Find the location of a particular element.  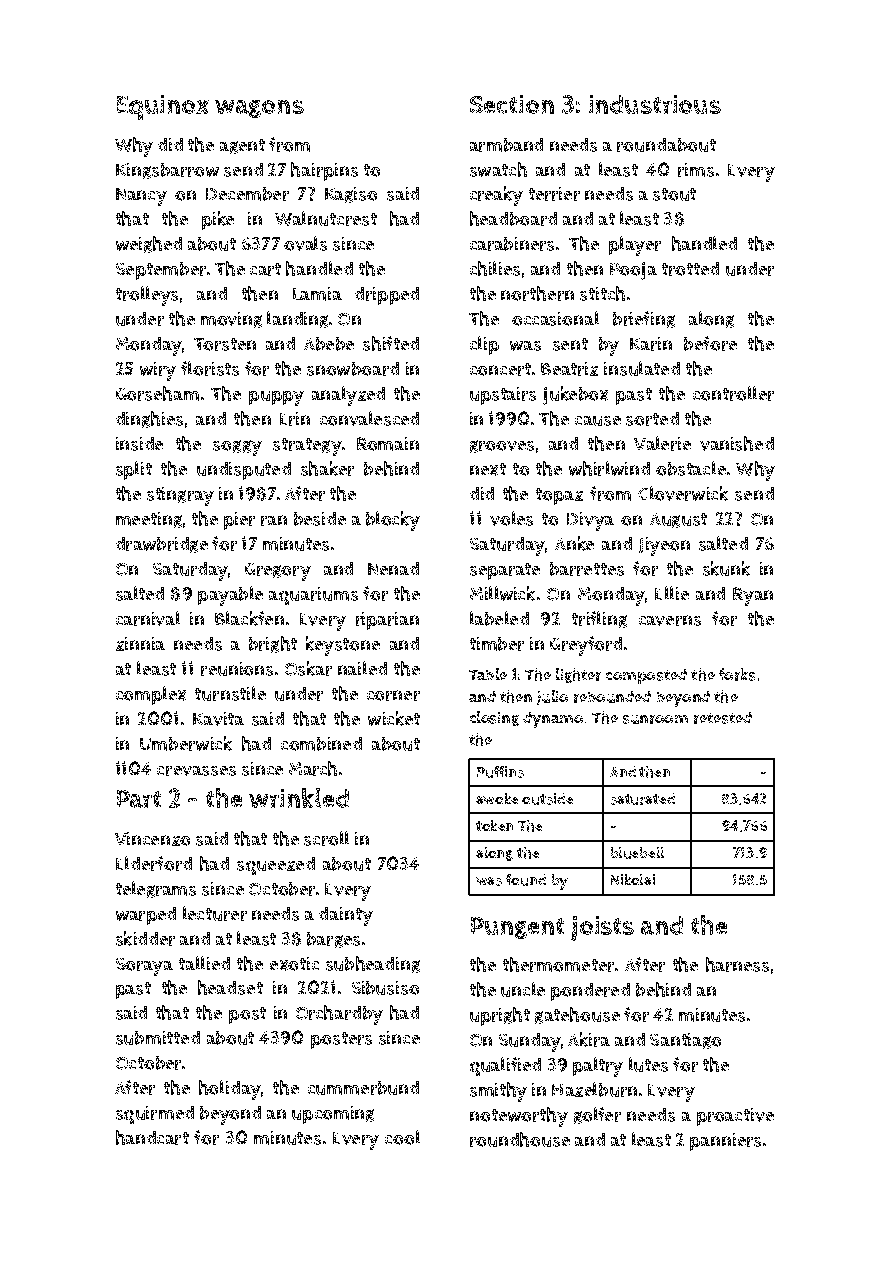

corner is located at coordinates (393, 695).
